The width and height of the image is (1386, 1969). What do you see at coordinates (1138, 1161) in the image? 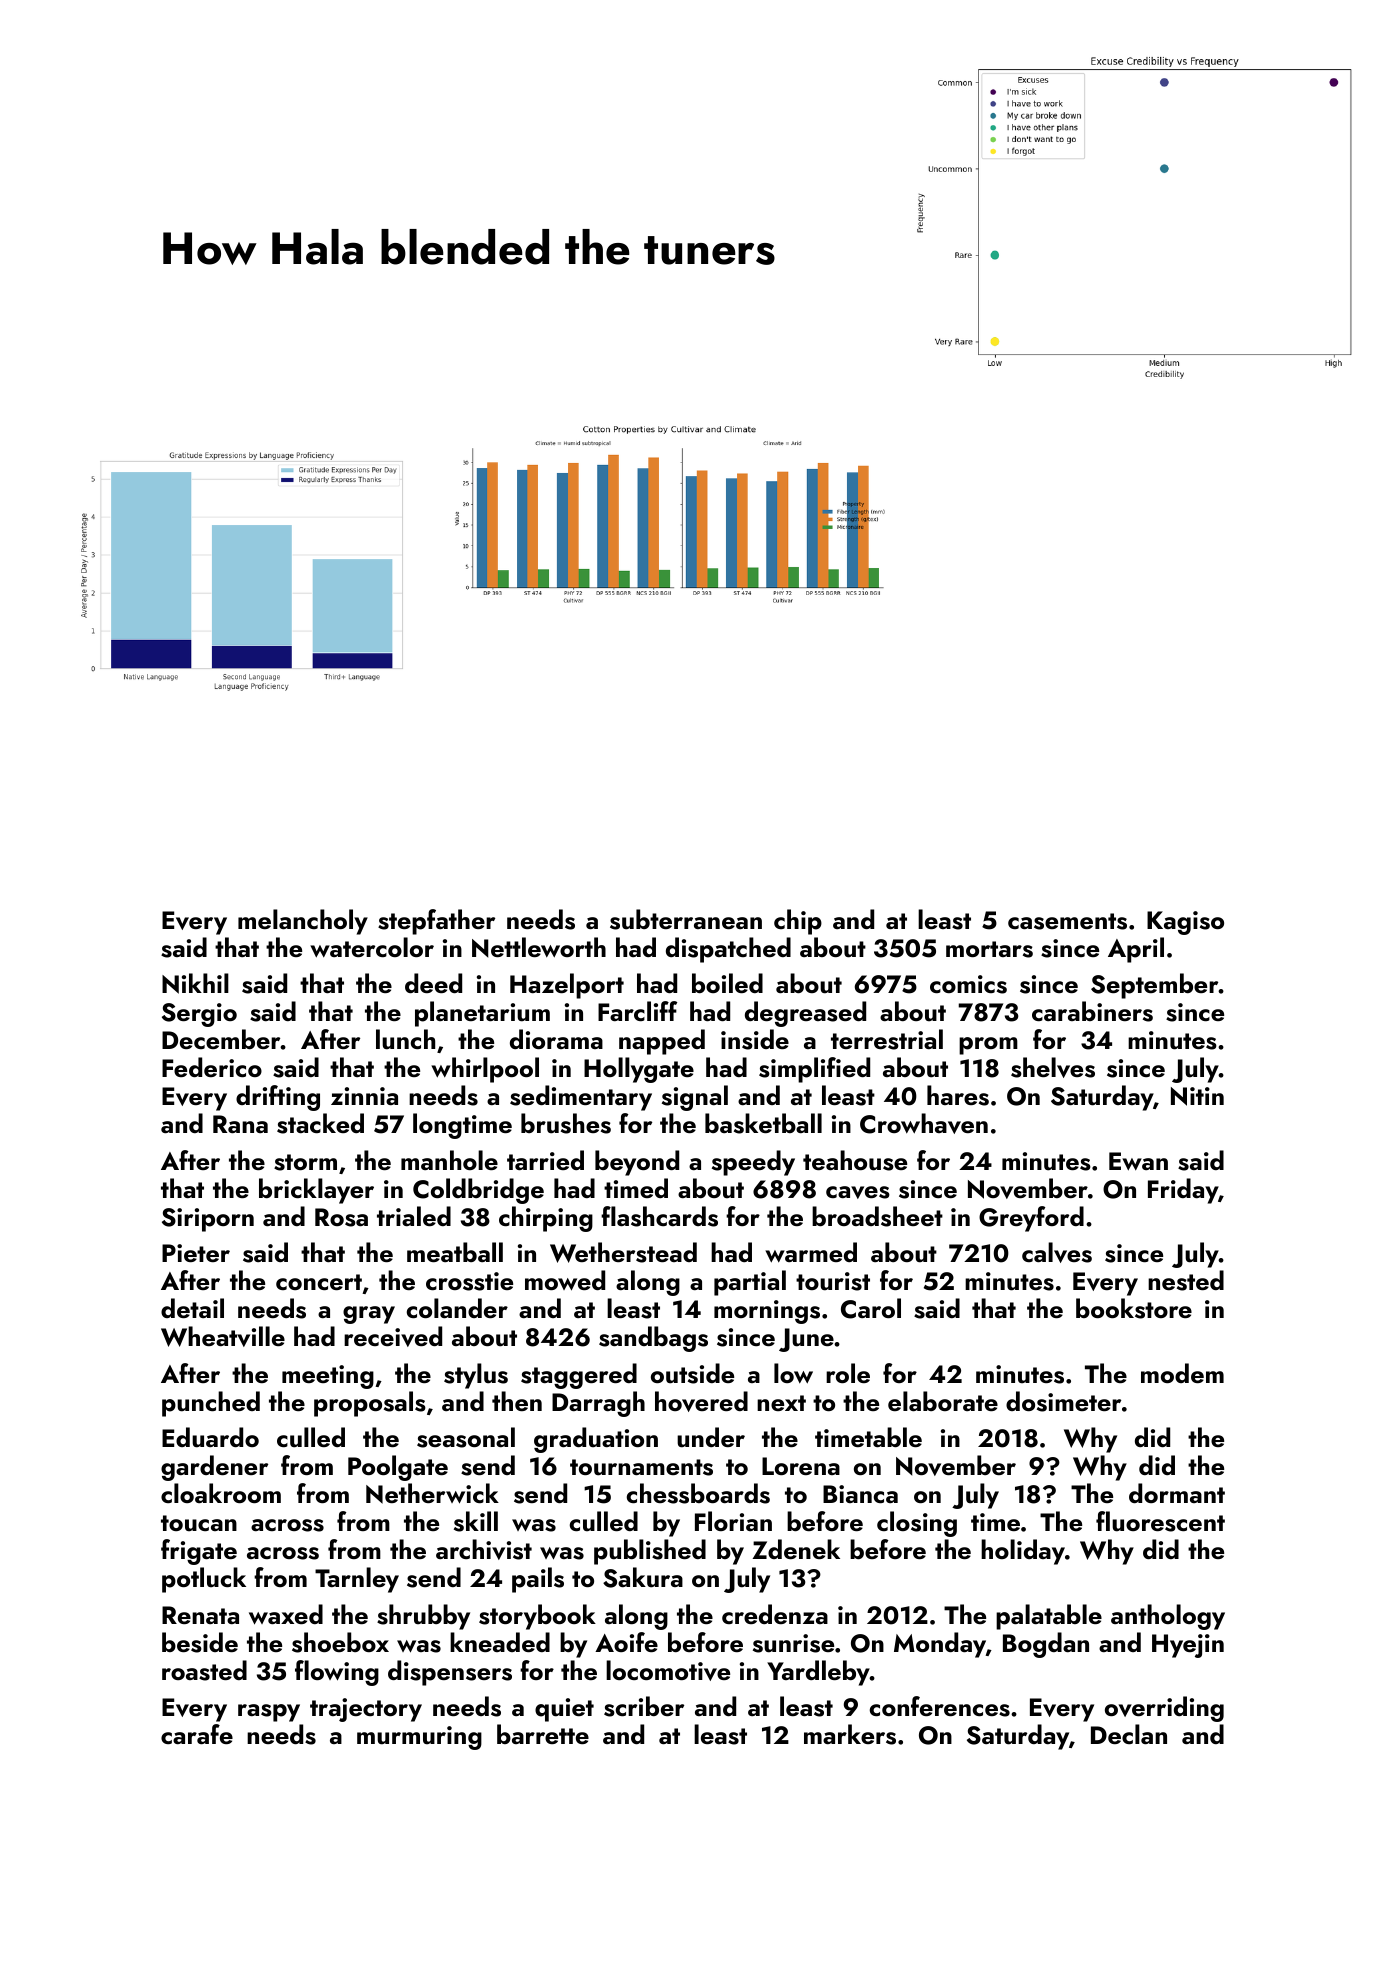
I see `Ewan` at bounding box center [1138, 1161].
